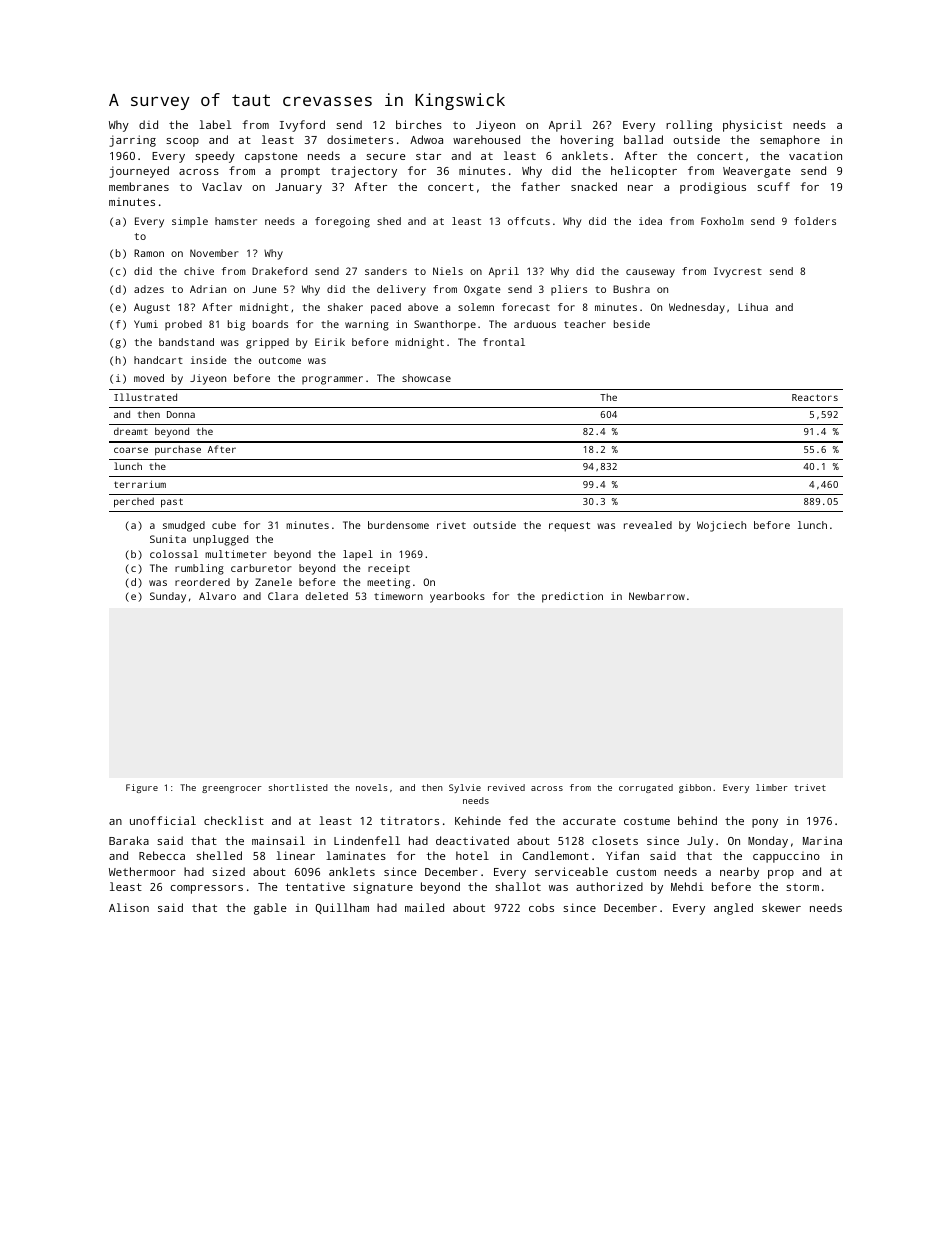  I want to click on gable, so click(270, 909).
